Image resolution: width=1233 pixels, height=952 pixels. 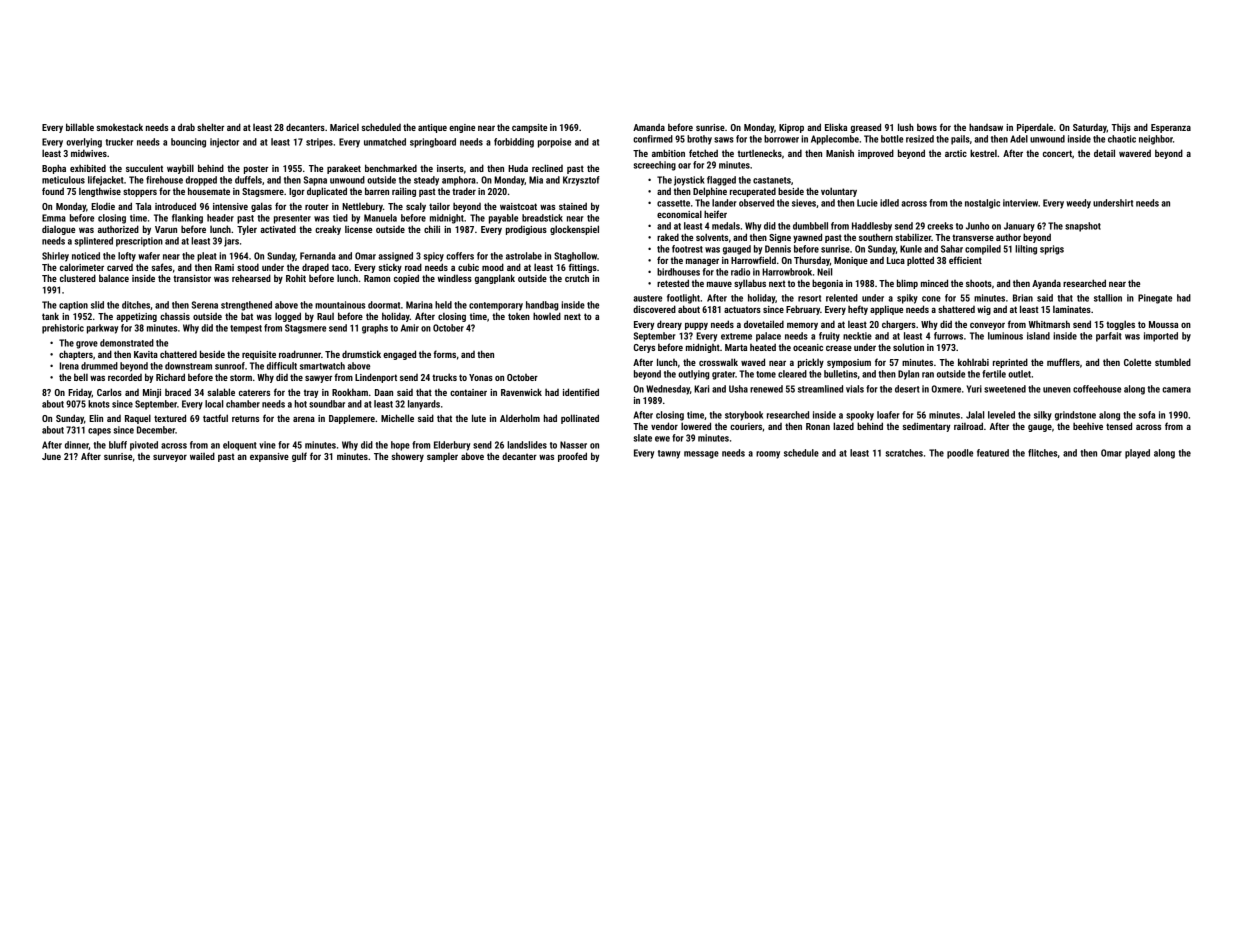 What do you see at coordinates (299, 457) in the screenshot?
I see `gulf` at bounding box center [299, 457].
